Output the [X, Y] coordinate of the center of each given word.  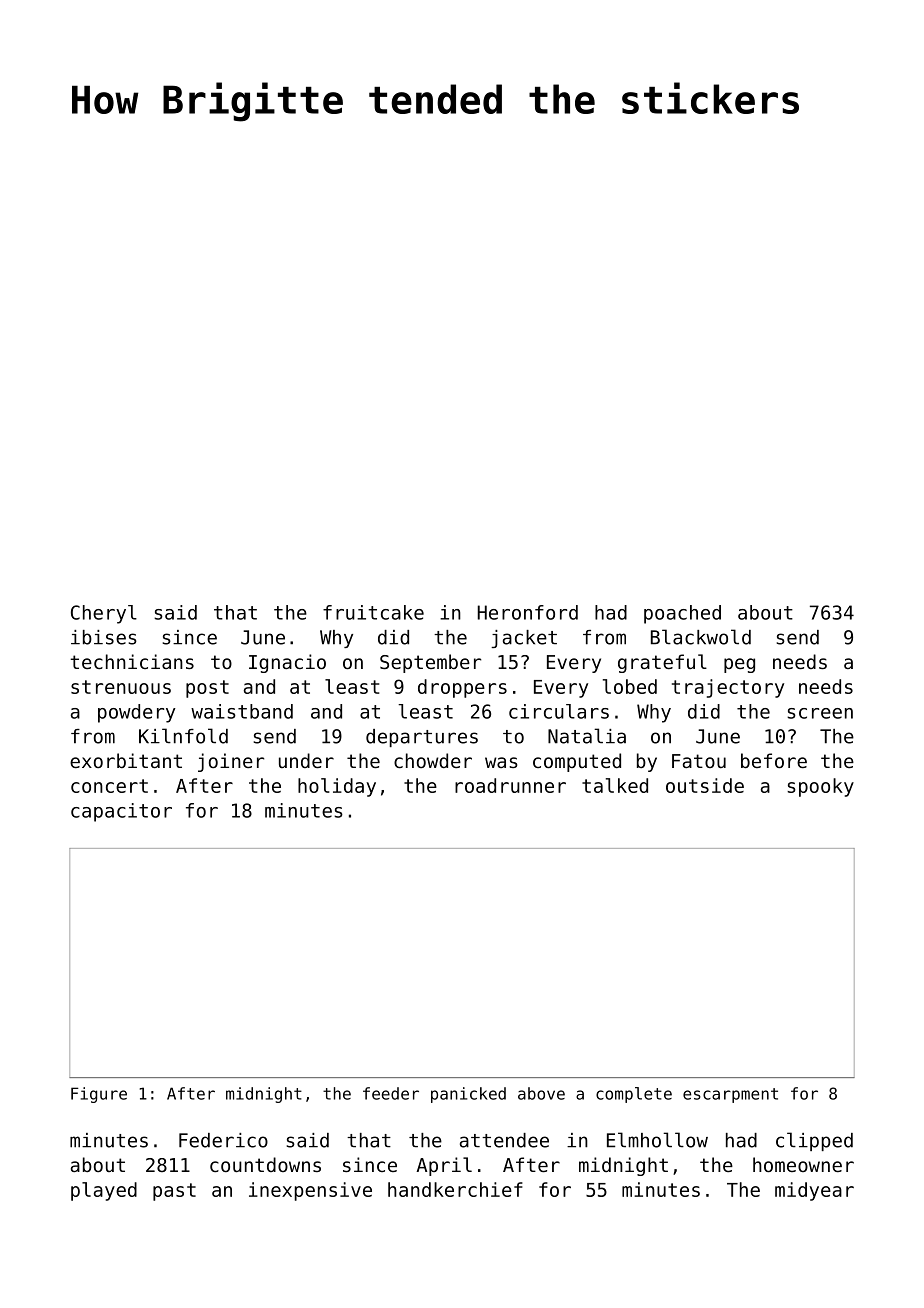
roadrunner [510, 785]
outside [705, 785]
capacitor [121, 812]
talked [615, 785]
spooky [820, 787]
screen [820, 713]
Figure [99, 1095]
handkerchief [455, 1189]
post [207, 689]
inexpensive [310, 1191]
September [430, 663]
